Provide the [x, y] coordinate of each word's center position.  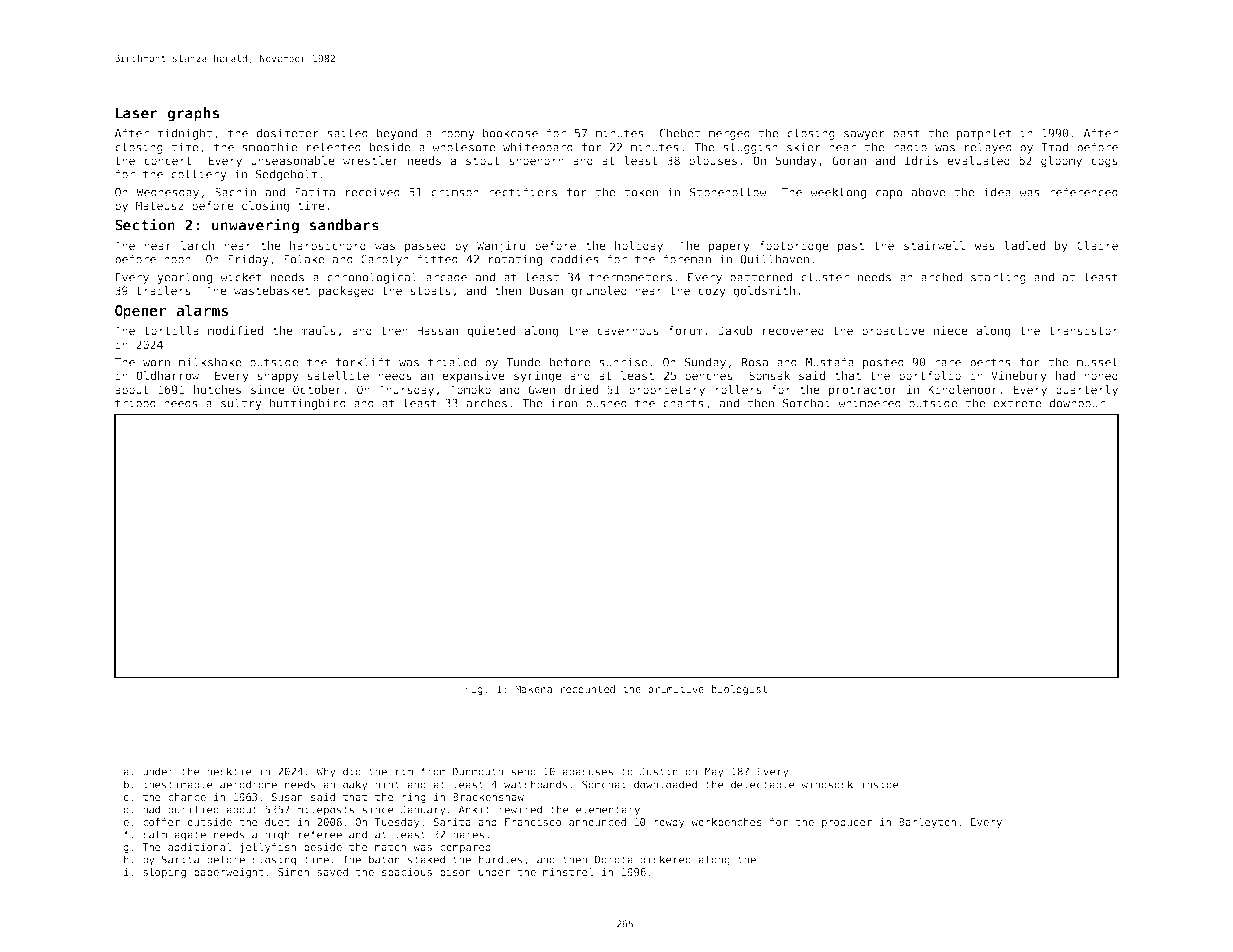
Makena [533, 689]
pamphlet [984, 134]
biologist [740, 690]
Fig [474, 690]
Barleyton [927, 823]
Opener [141, 312]
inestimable [178, 784]
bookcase [510, 133]
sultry [241, 404]
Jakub [735, 330]
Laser [137, 113]
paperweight [229, 873]
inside [880, 784]
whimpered [869, 404]
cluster [825, 277]
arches [487, 403]
